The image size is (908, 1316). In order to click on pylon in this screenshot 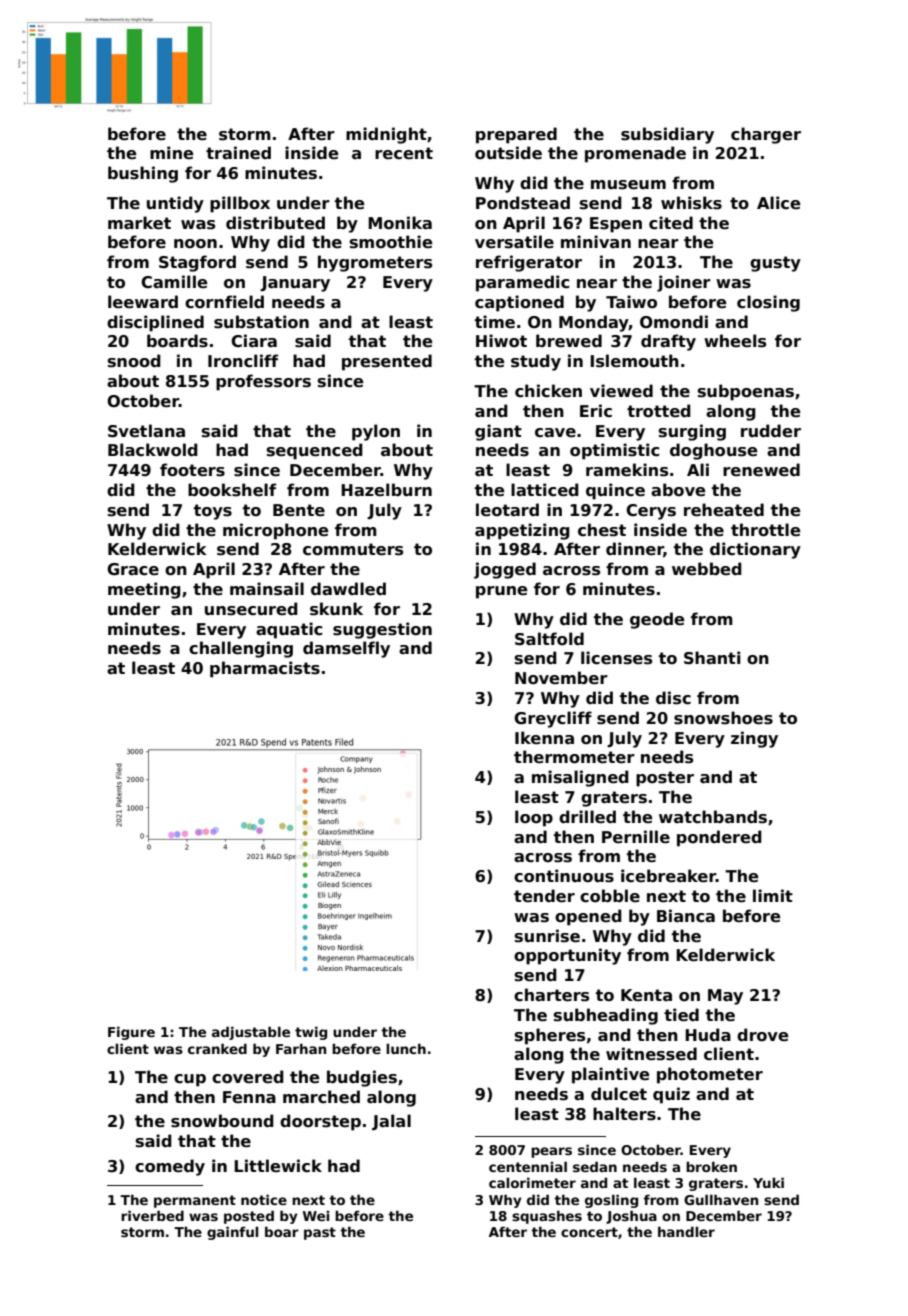, I will do `click(376, 432)`.
